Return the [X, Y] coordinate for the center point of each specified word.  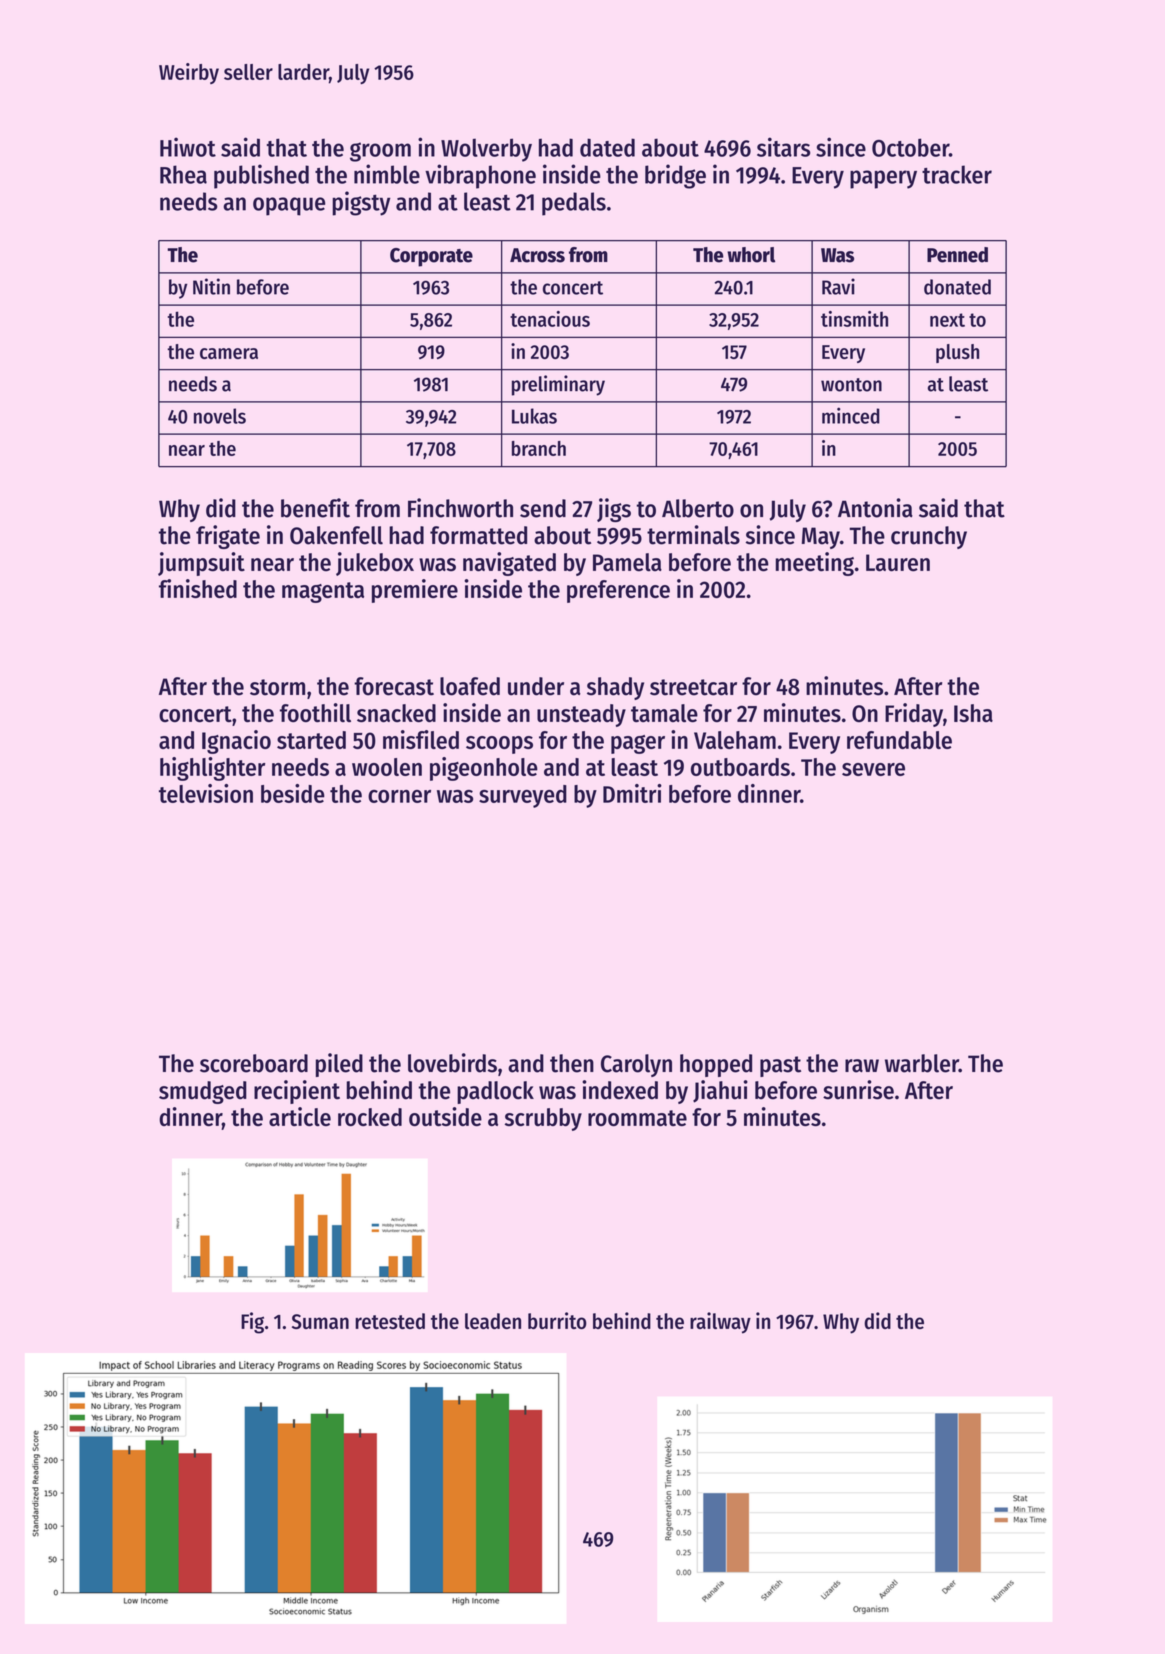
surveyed [523, 796]
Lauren [898, 563]
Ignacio [236, 742]
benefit [315, 508]
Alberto [698, 508]
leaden [493, 1321]
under [536, 686]
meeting [815, 564]
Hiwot [188, 147]
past [780, 1066]
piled [339, 1065]
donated [957, 287]
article [300, 1116]
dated [607, 147]
